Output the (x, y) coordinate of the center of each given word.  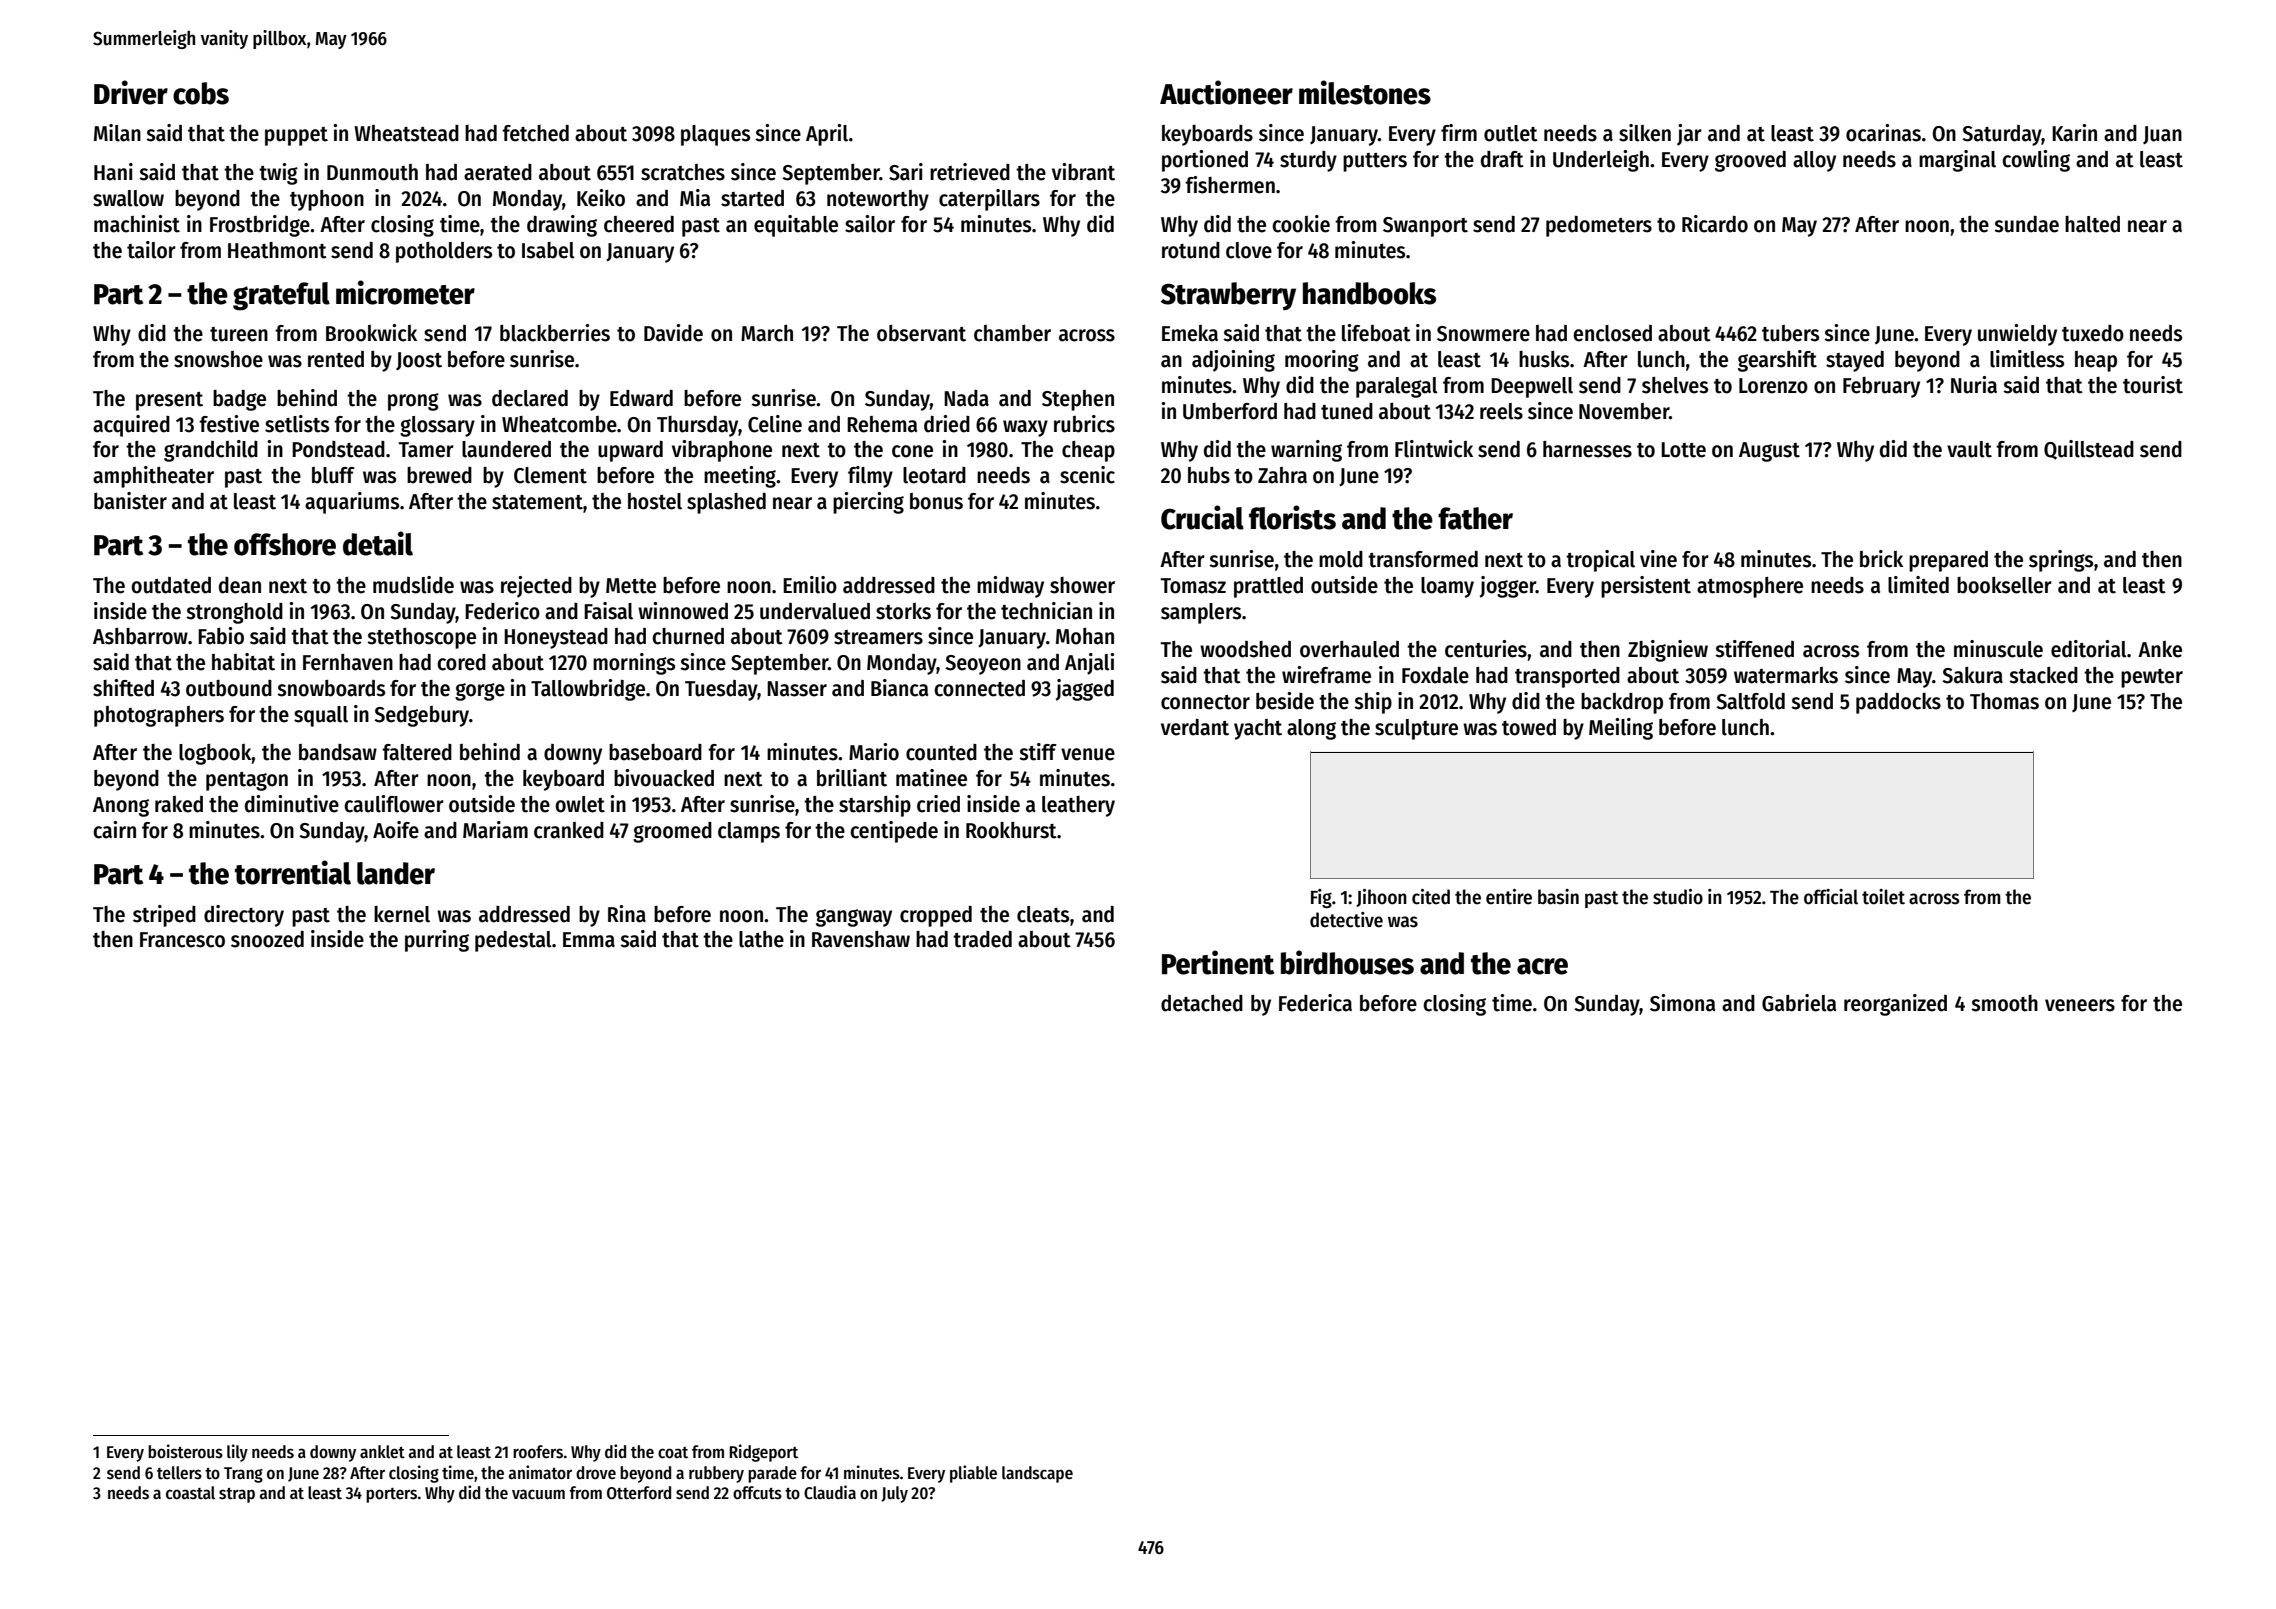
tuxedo (2093, 333)
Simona (1682, 1003)
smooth (2004, 1003)
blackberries (555, 333)
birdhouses (1347, 962)
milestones (1365, 92)
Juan (2162, 135)
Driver (131, 92)
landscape (1037, 1474)
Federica (1315, 1003)
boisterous (185, 1451)
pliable (973, 1474)
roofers (538, 1452)
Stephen (1078, 400)
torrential (293, 872)
